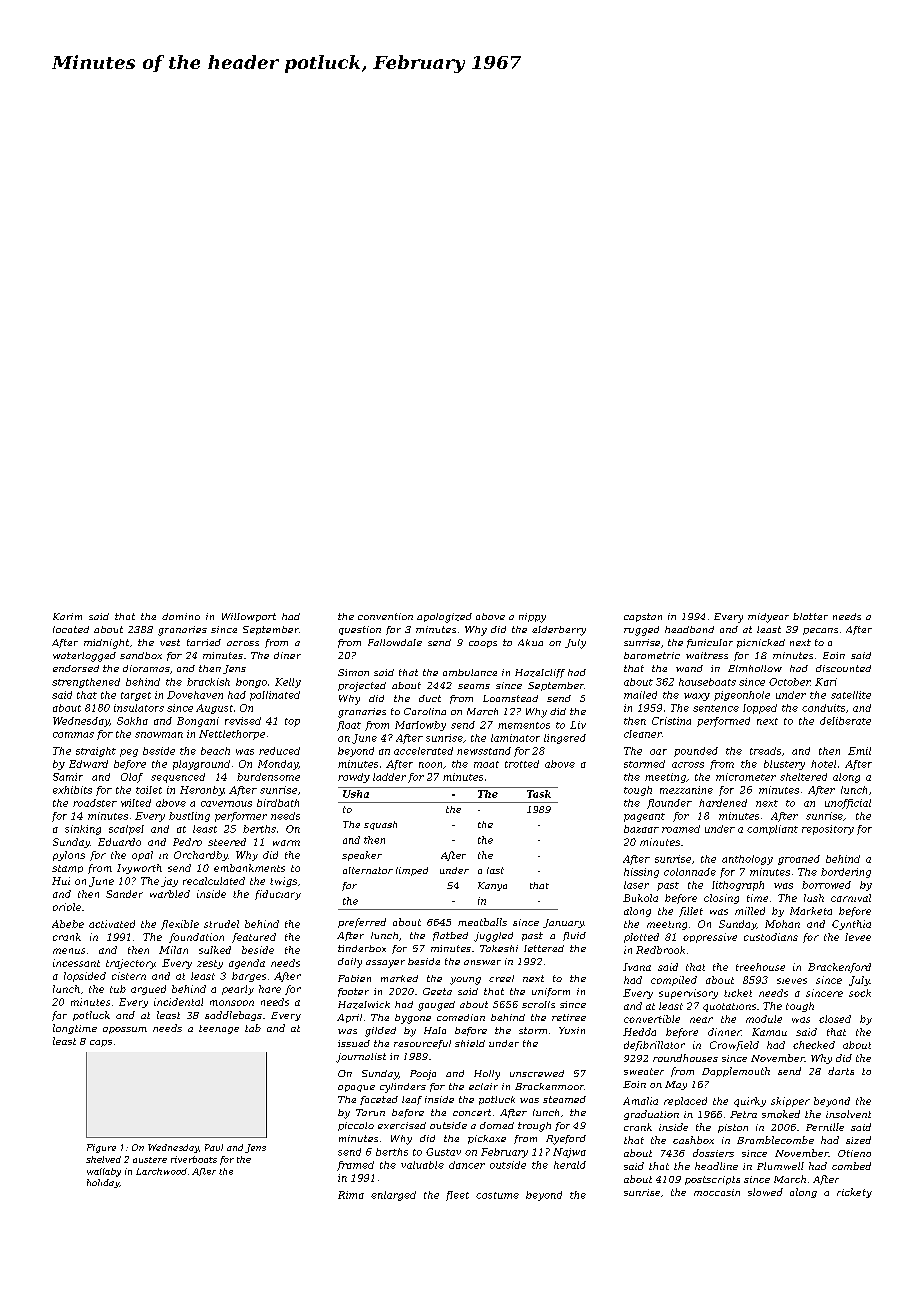  I want to click on fillet, so click(691, 912).
